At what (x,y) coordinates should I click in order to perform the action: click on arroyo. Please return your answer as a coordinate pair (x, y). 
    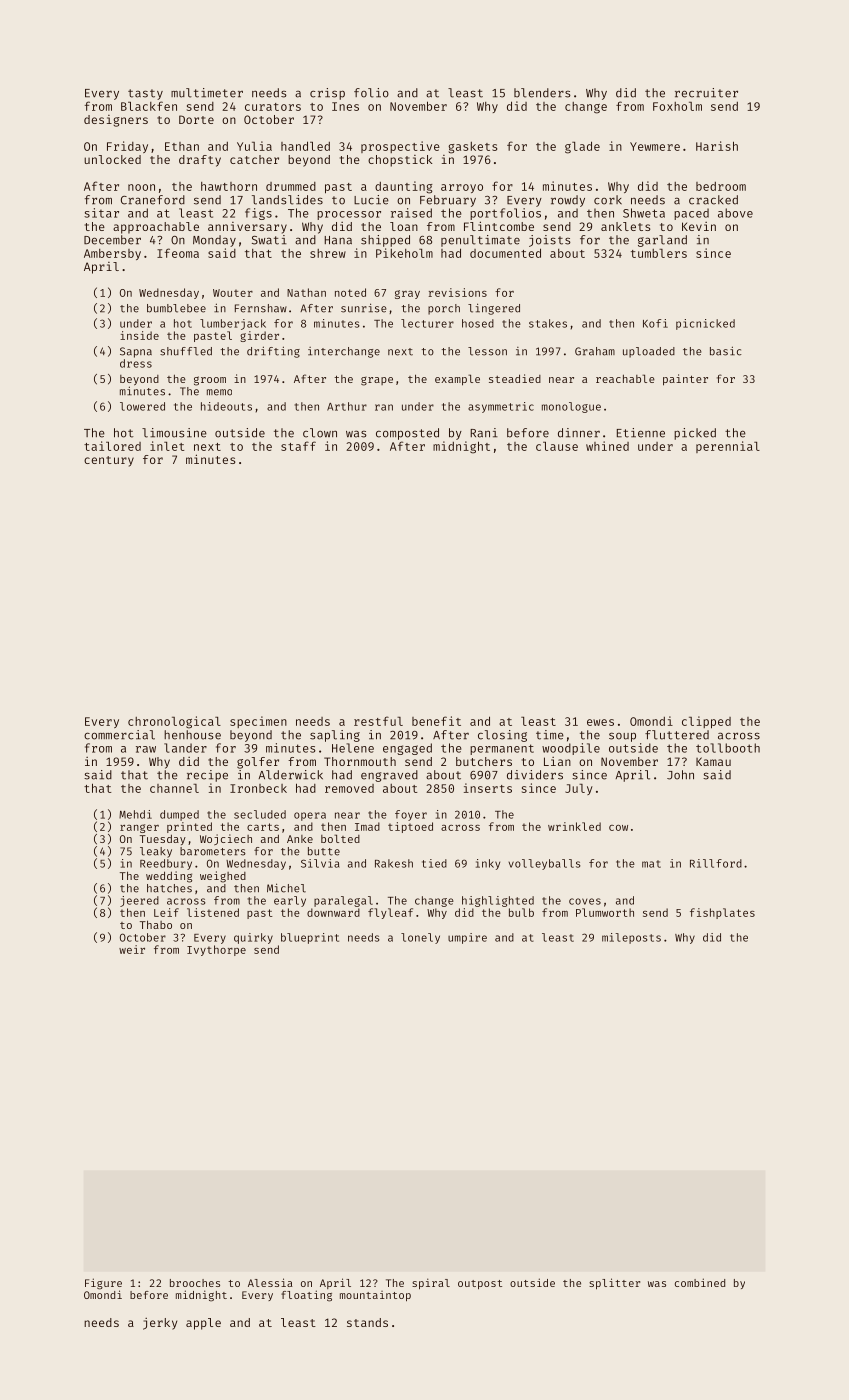
    Looking at the image, I should click on (462, 188).
